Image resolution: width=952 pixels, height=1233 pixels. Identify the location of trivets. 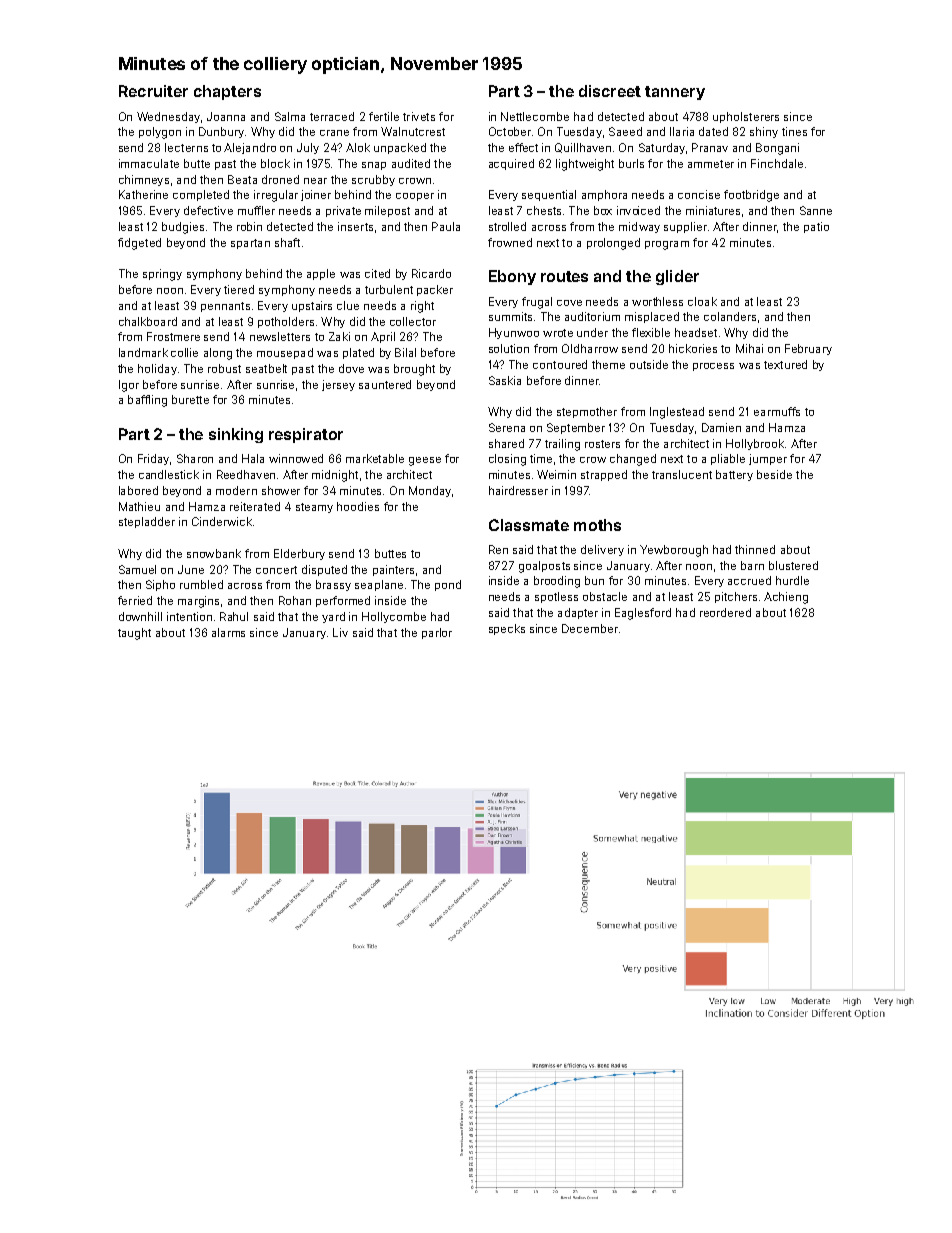
(419, 116).
